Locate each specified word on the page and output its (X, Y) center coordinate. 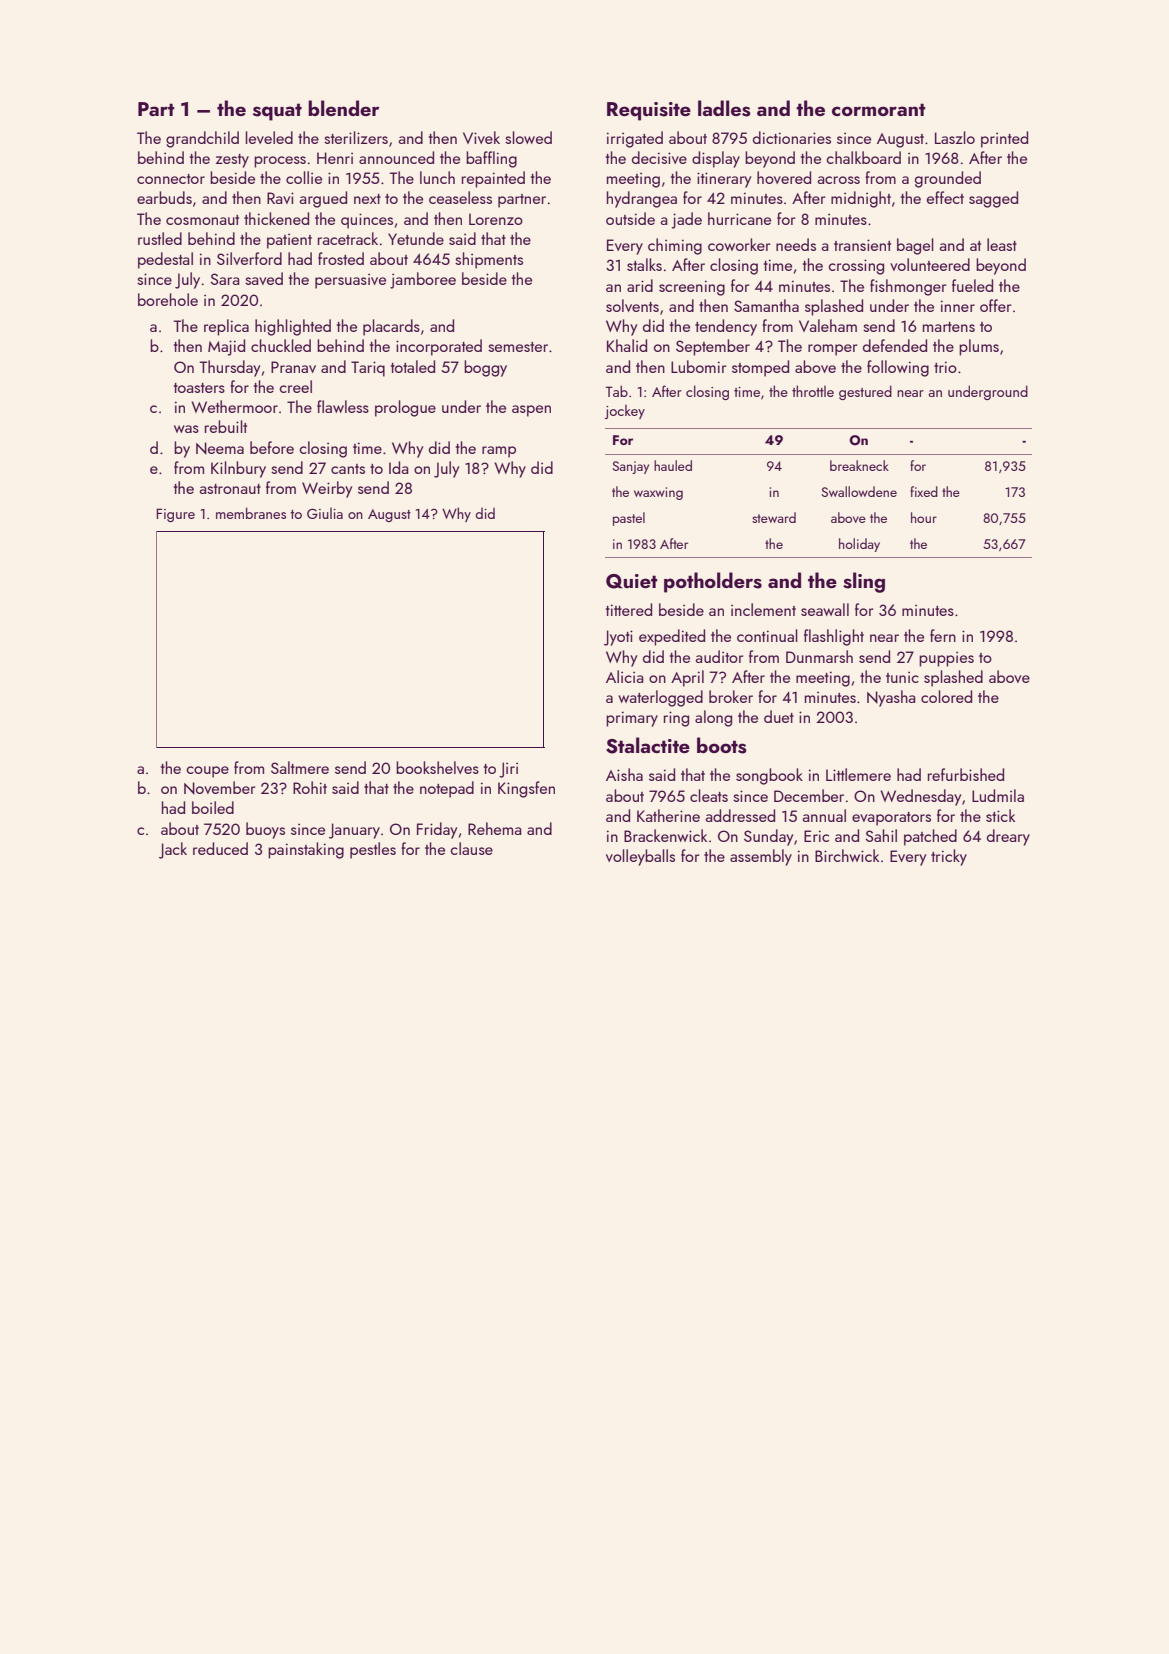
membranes (251, 513)
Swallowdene (859, 491)
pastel (629, 519)
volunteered (930, 264)
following (898, 368)
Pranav (293, 367)
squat (277, 112)
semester (518, 347)
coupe (207, 772)
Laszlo (955, 137)
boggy (485, 368)
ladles (724, 108)
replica (226, 327)
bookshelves (437, 767)
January (354, 831)
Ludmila (998, 795)
